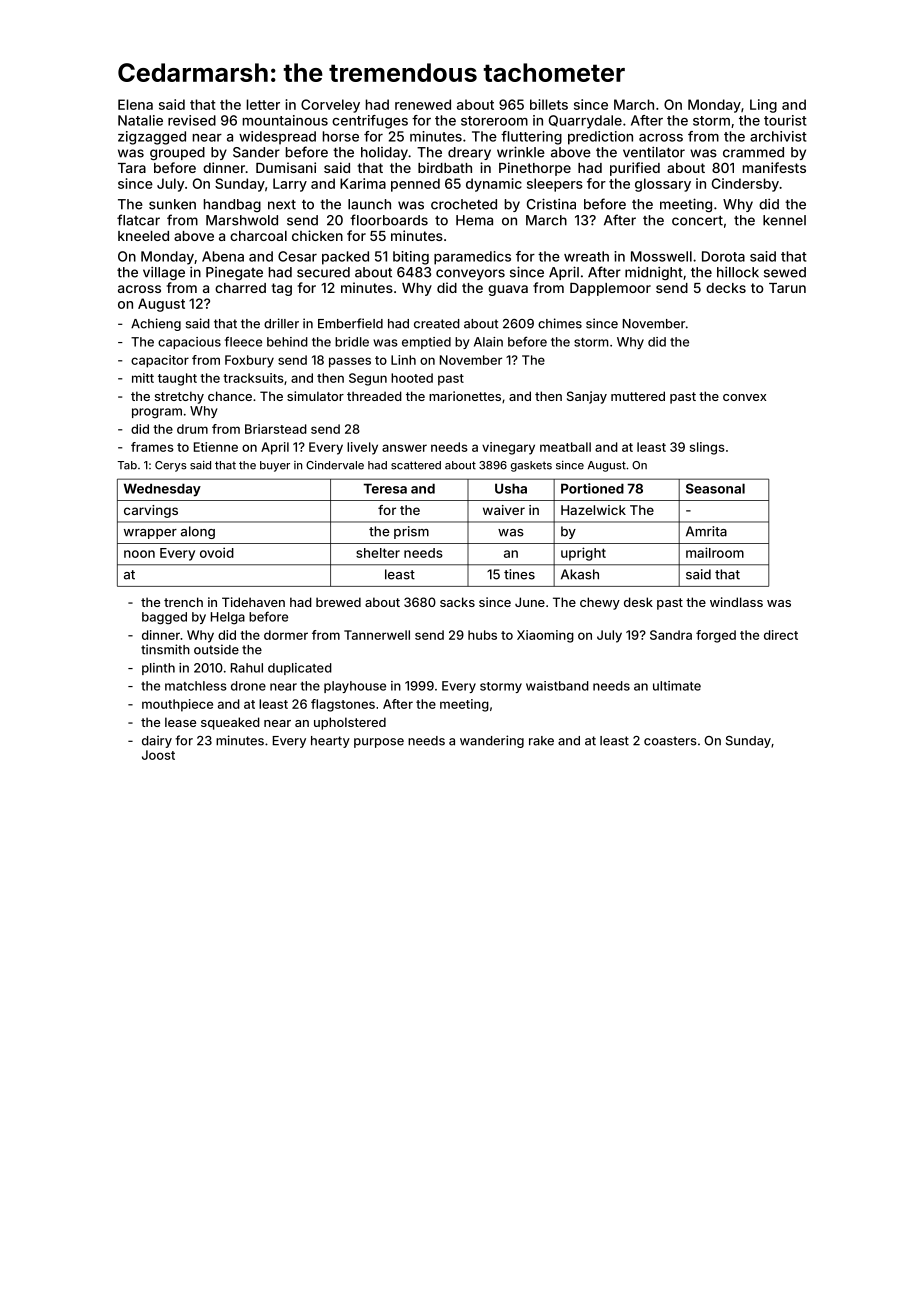 The image size is (924, 1308). Describe the element at coordinates (256, 152) in the document. I see `Sander` at that location.
